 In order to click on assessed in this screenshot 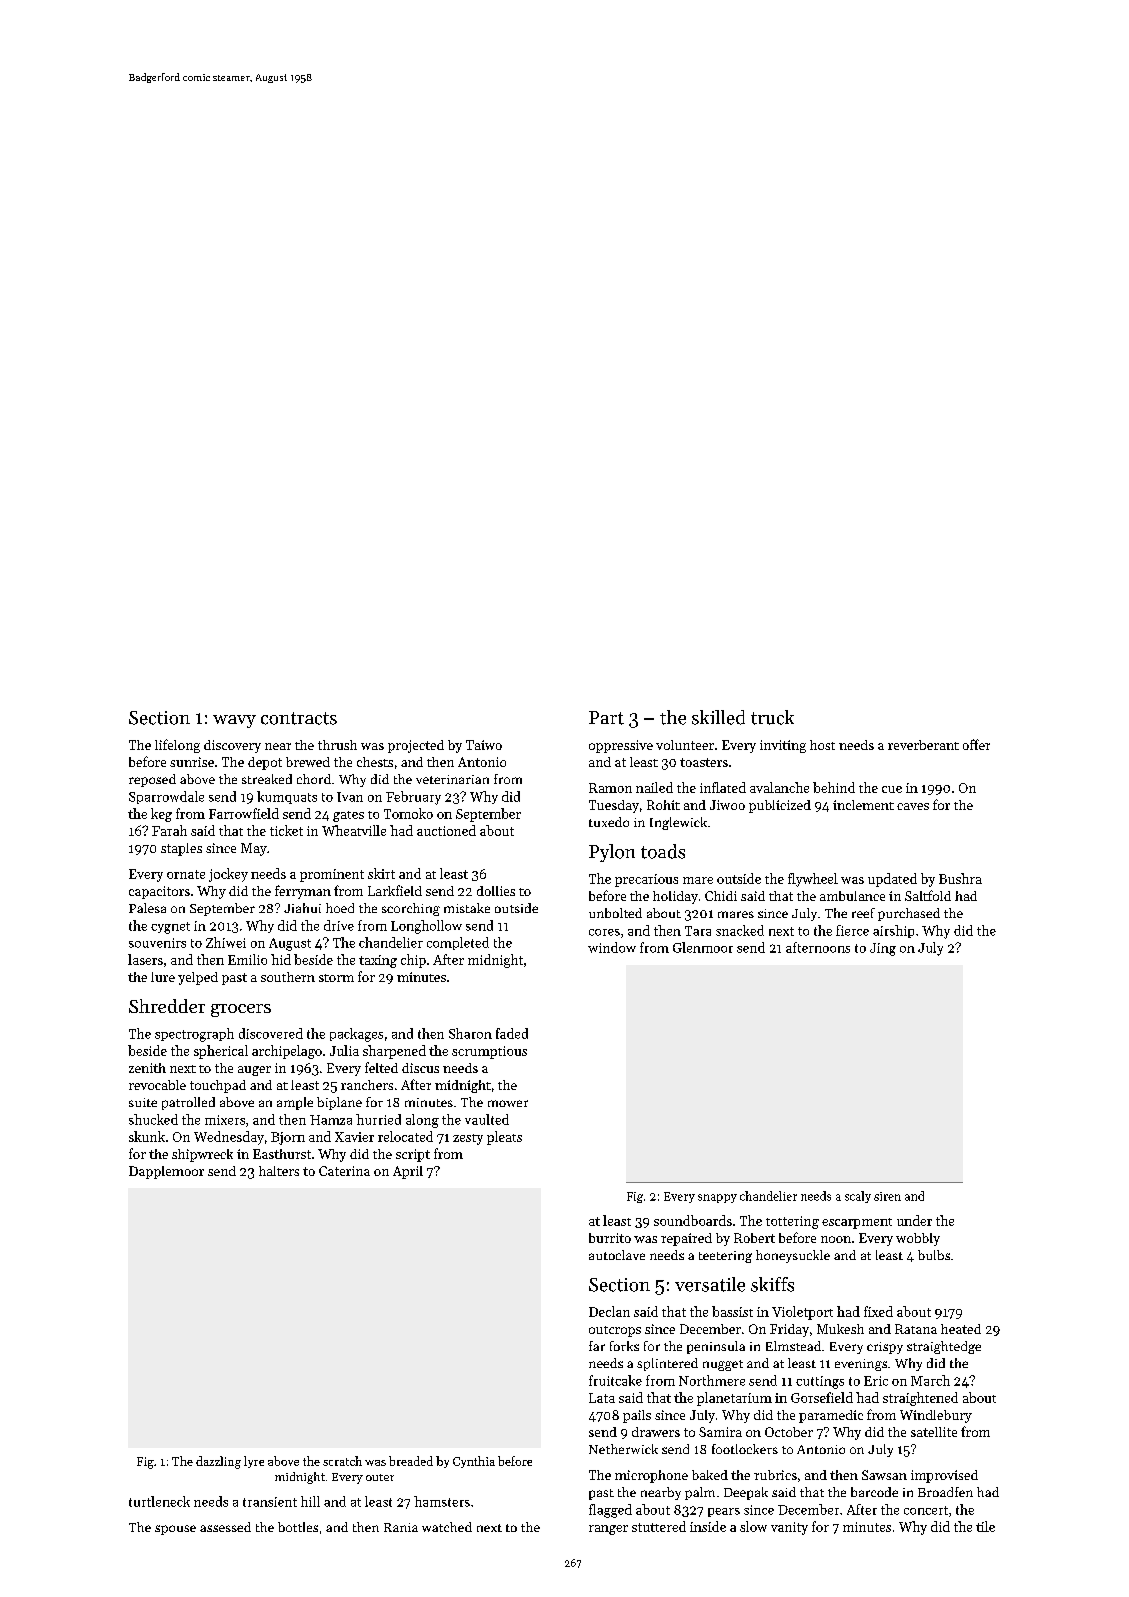, I will do `click(225, 1527)`.
